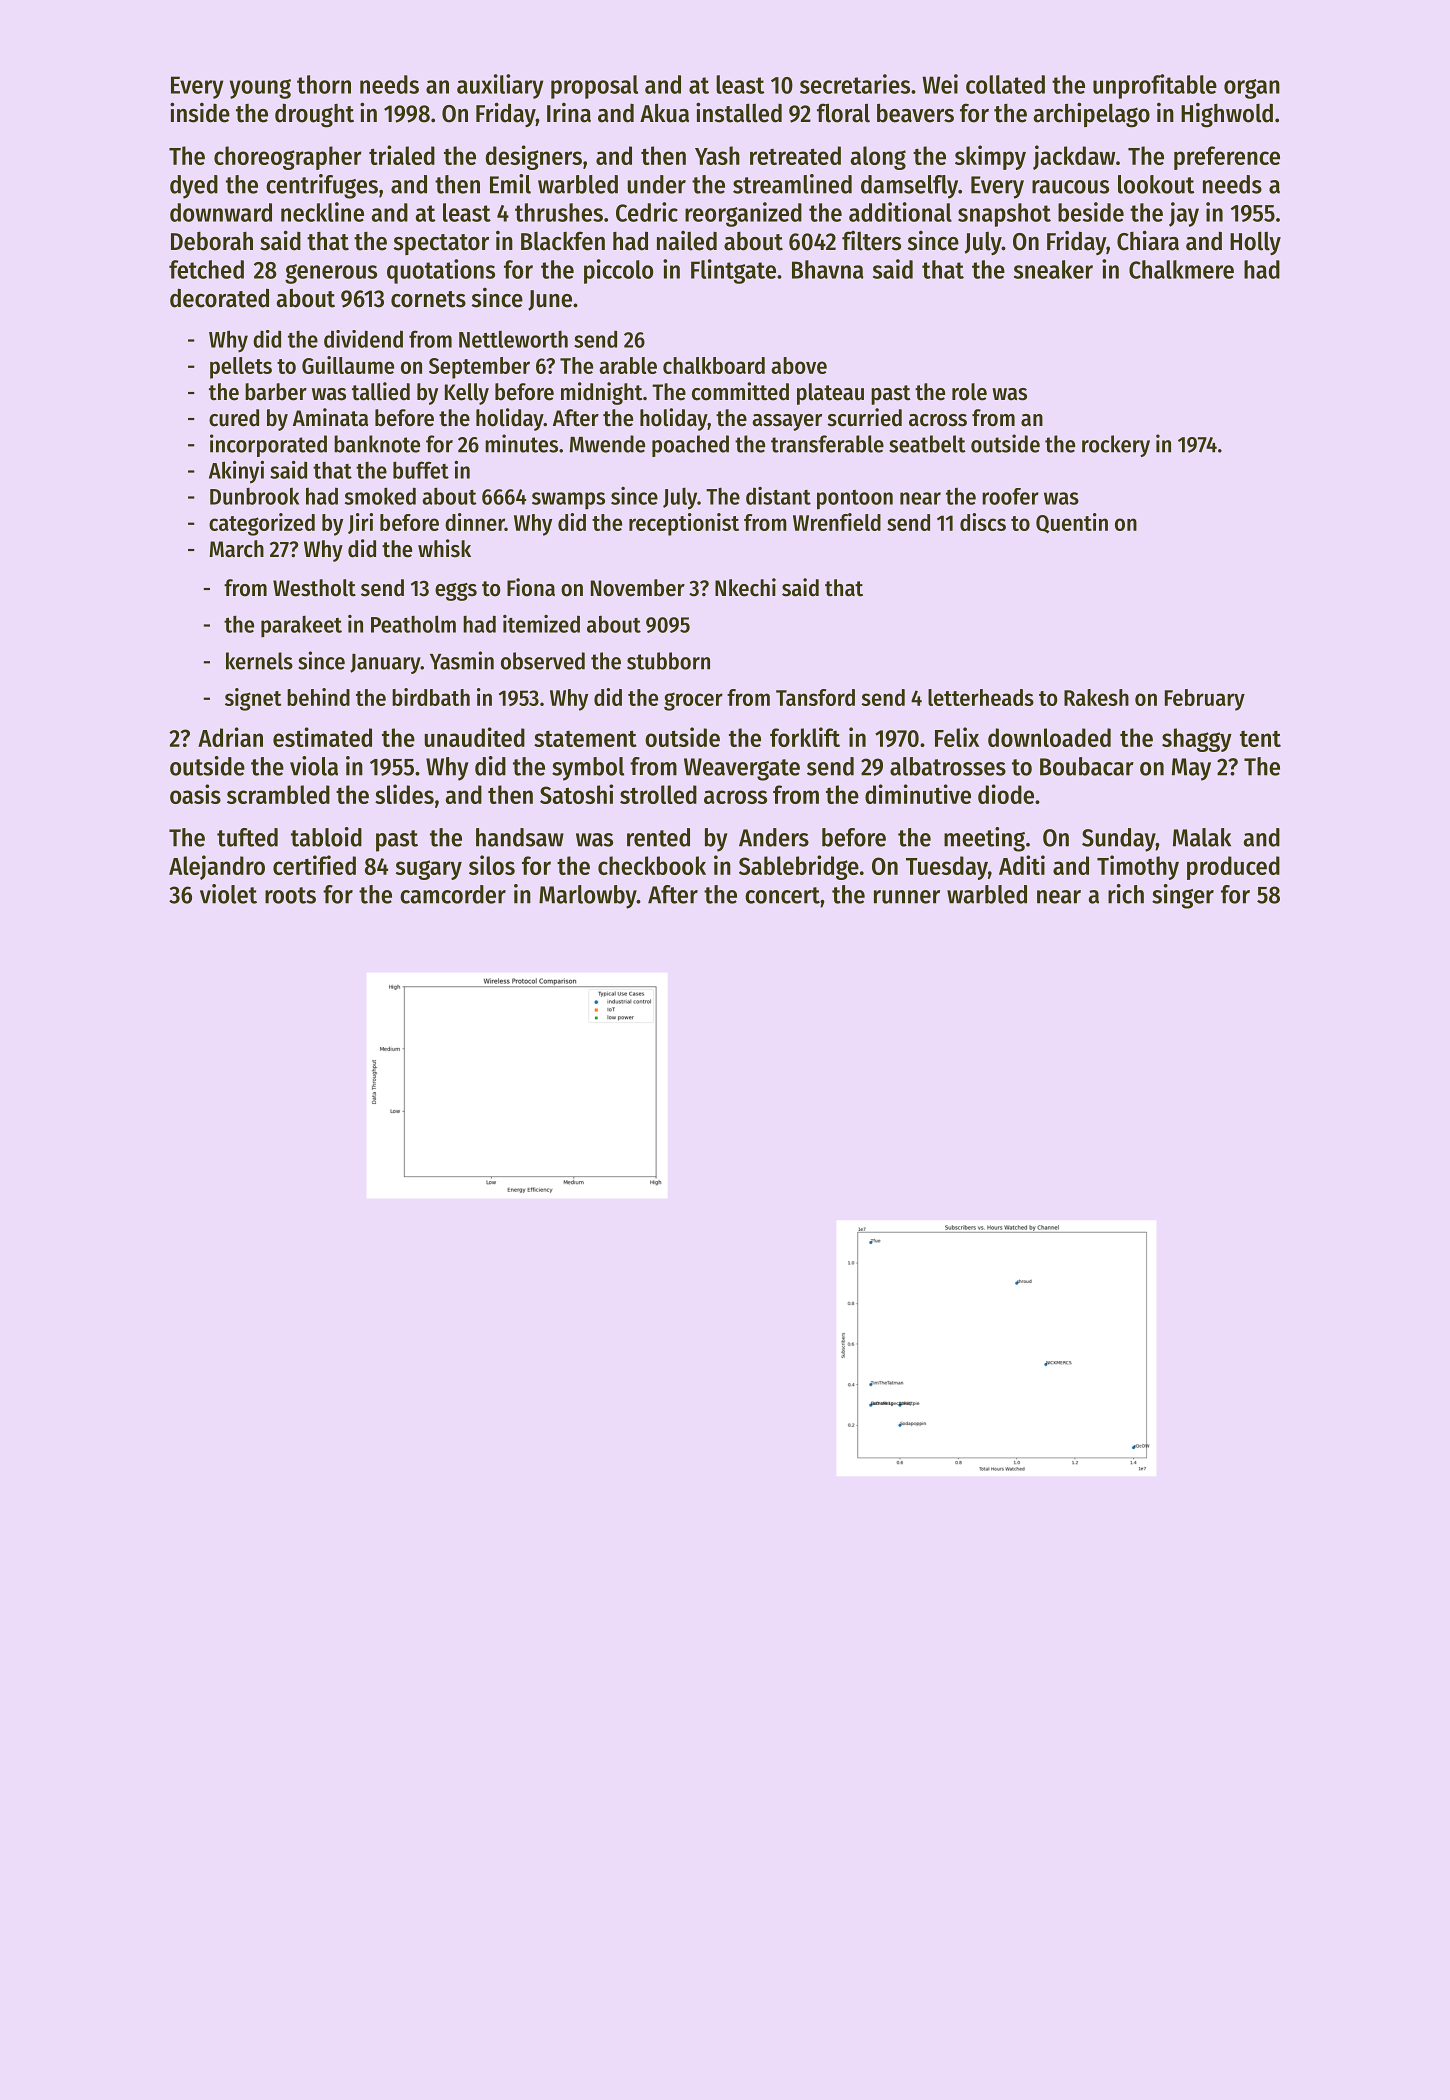 The width and height of the screenshot is (1450, 2100). What do you see at coordinates (1092, 115) in the screenshot?
I see `archipelago` at bounding box center [1092, 115].
